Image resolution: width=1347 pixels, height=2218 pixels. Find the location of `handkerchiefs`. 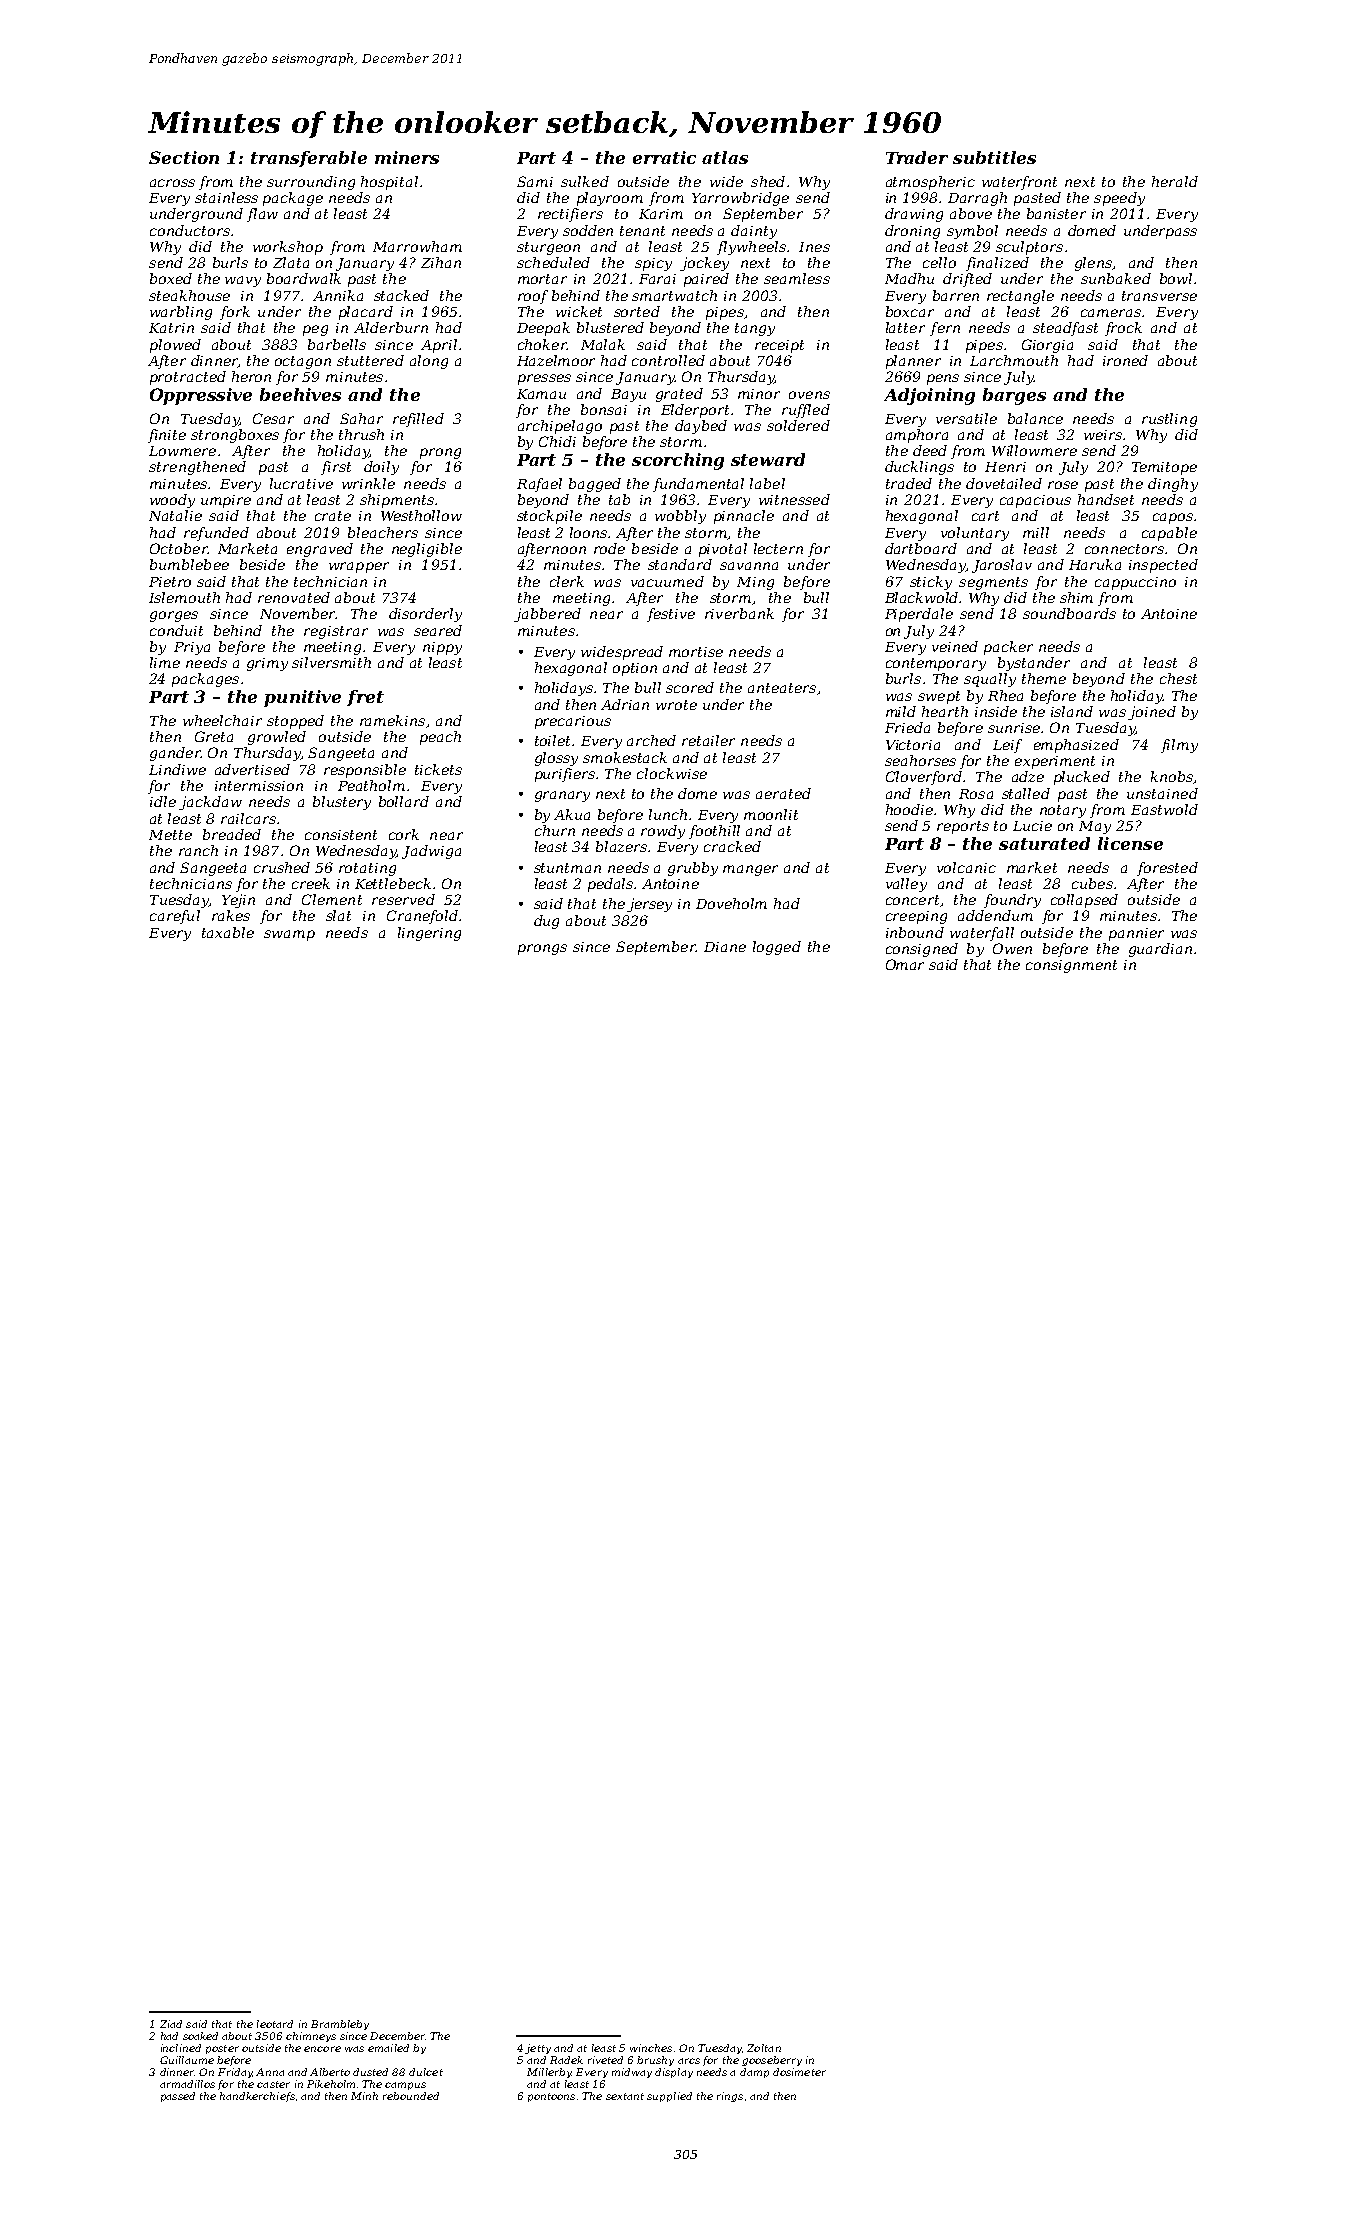

handkerchiefs is located at coordinates (257, 2097).
